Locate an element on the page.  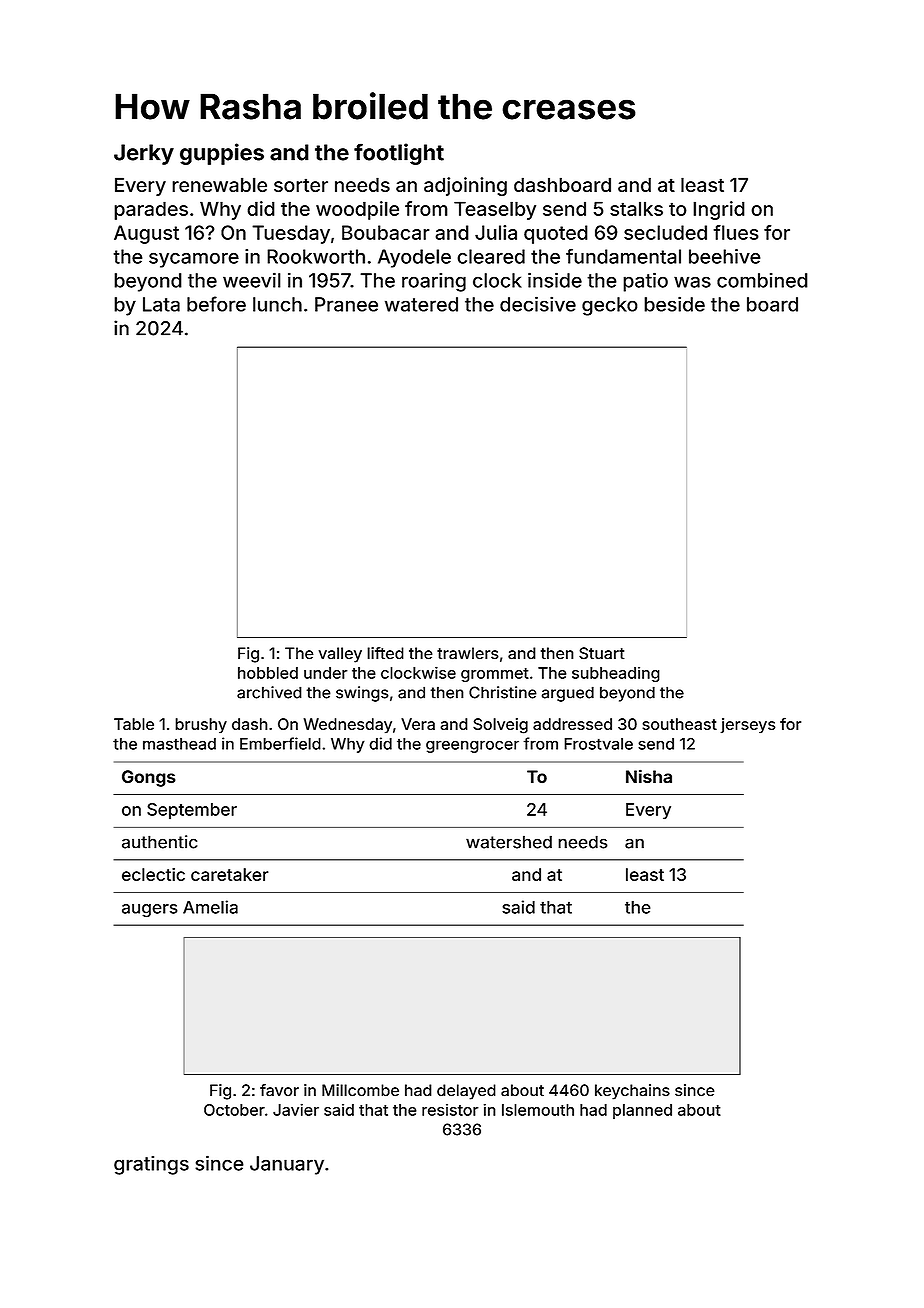
cleared is located at coordinates (491, 256).
